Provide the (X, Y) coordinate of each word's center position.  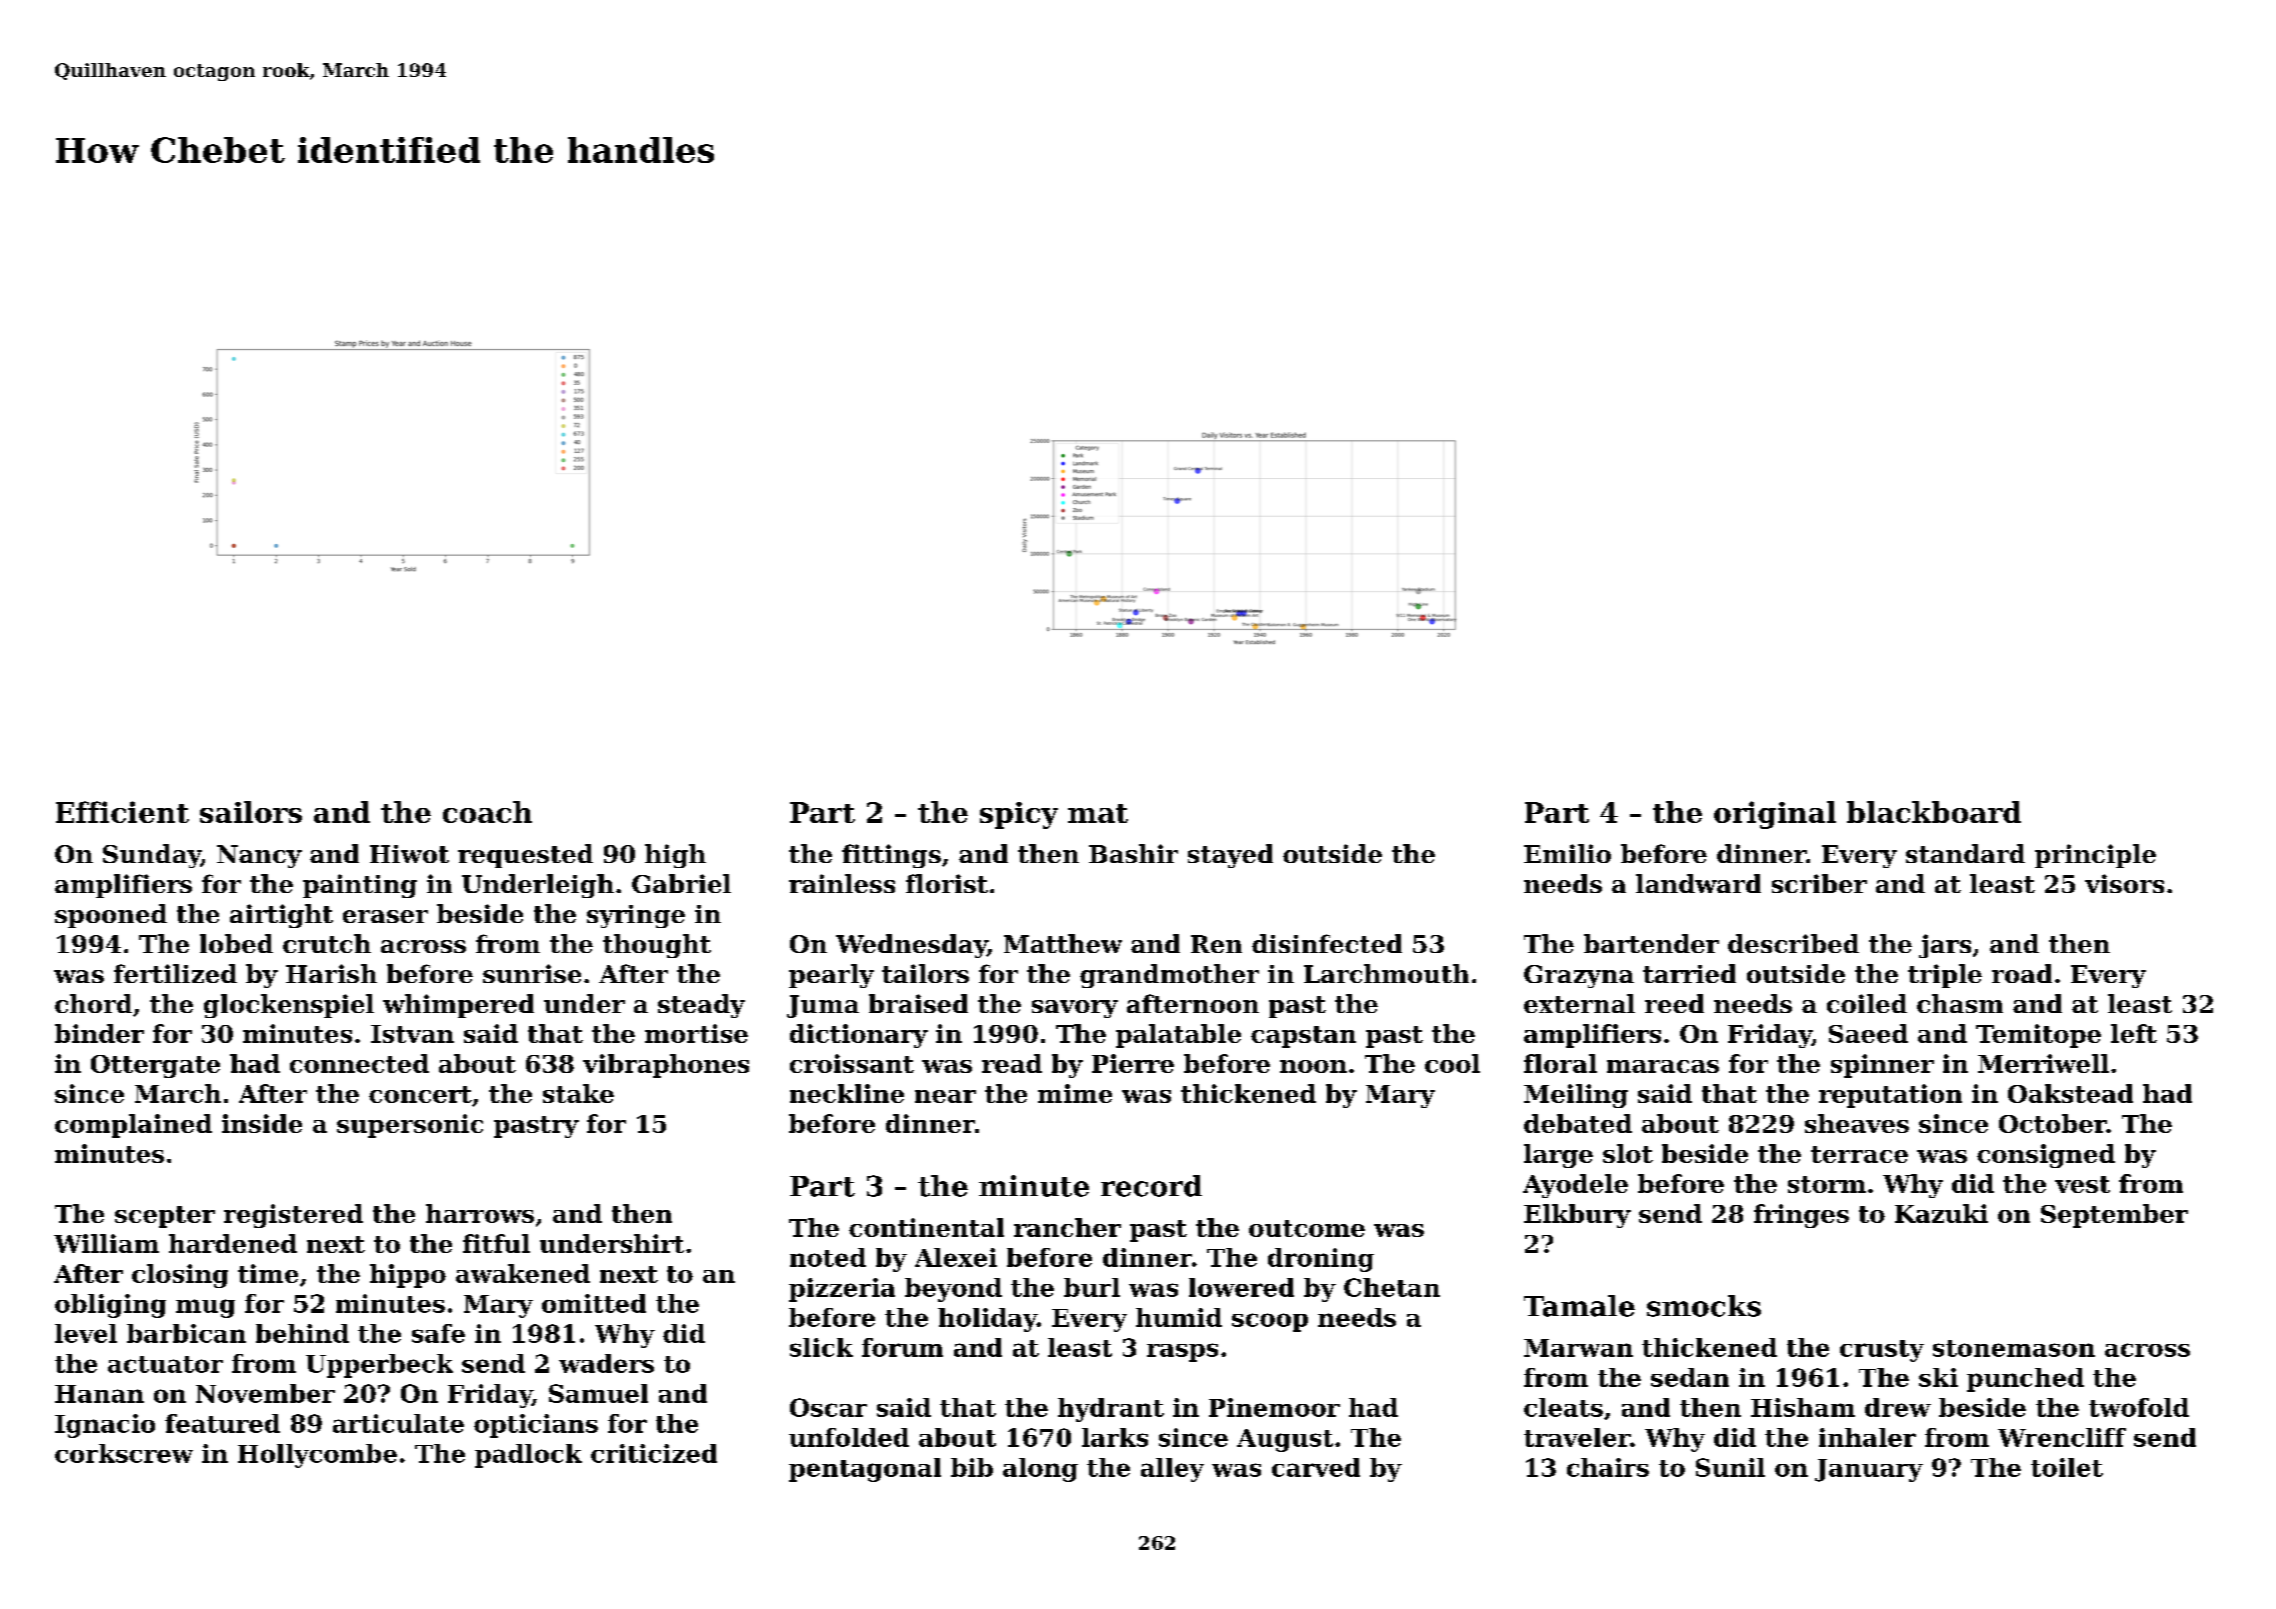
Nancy (259, 856)
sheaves (1857, 1123)
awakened (523, 1273)
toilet (2067, 1467)
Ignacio (105, 1426)
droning (1321, 1260)
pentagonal (865, 1470)
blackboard (1934, 812)
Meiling (1576, 1096)
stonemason (2014, 1348)
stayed (1230, 856)
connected (359, 1063)
